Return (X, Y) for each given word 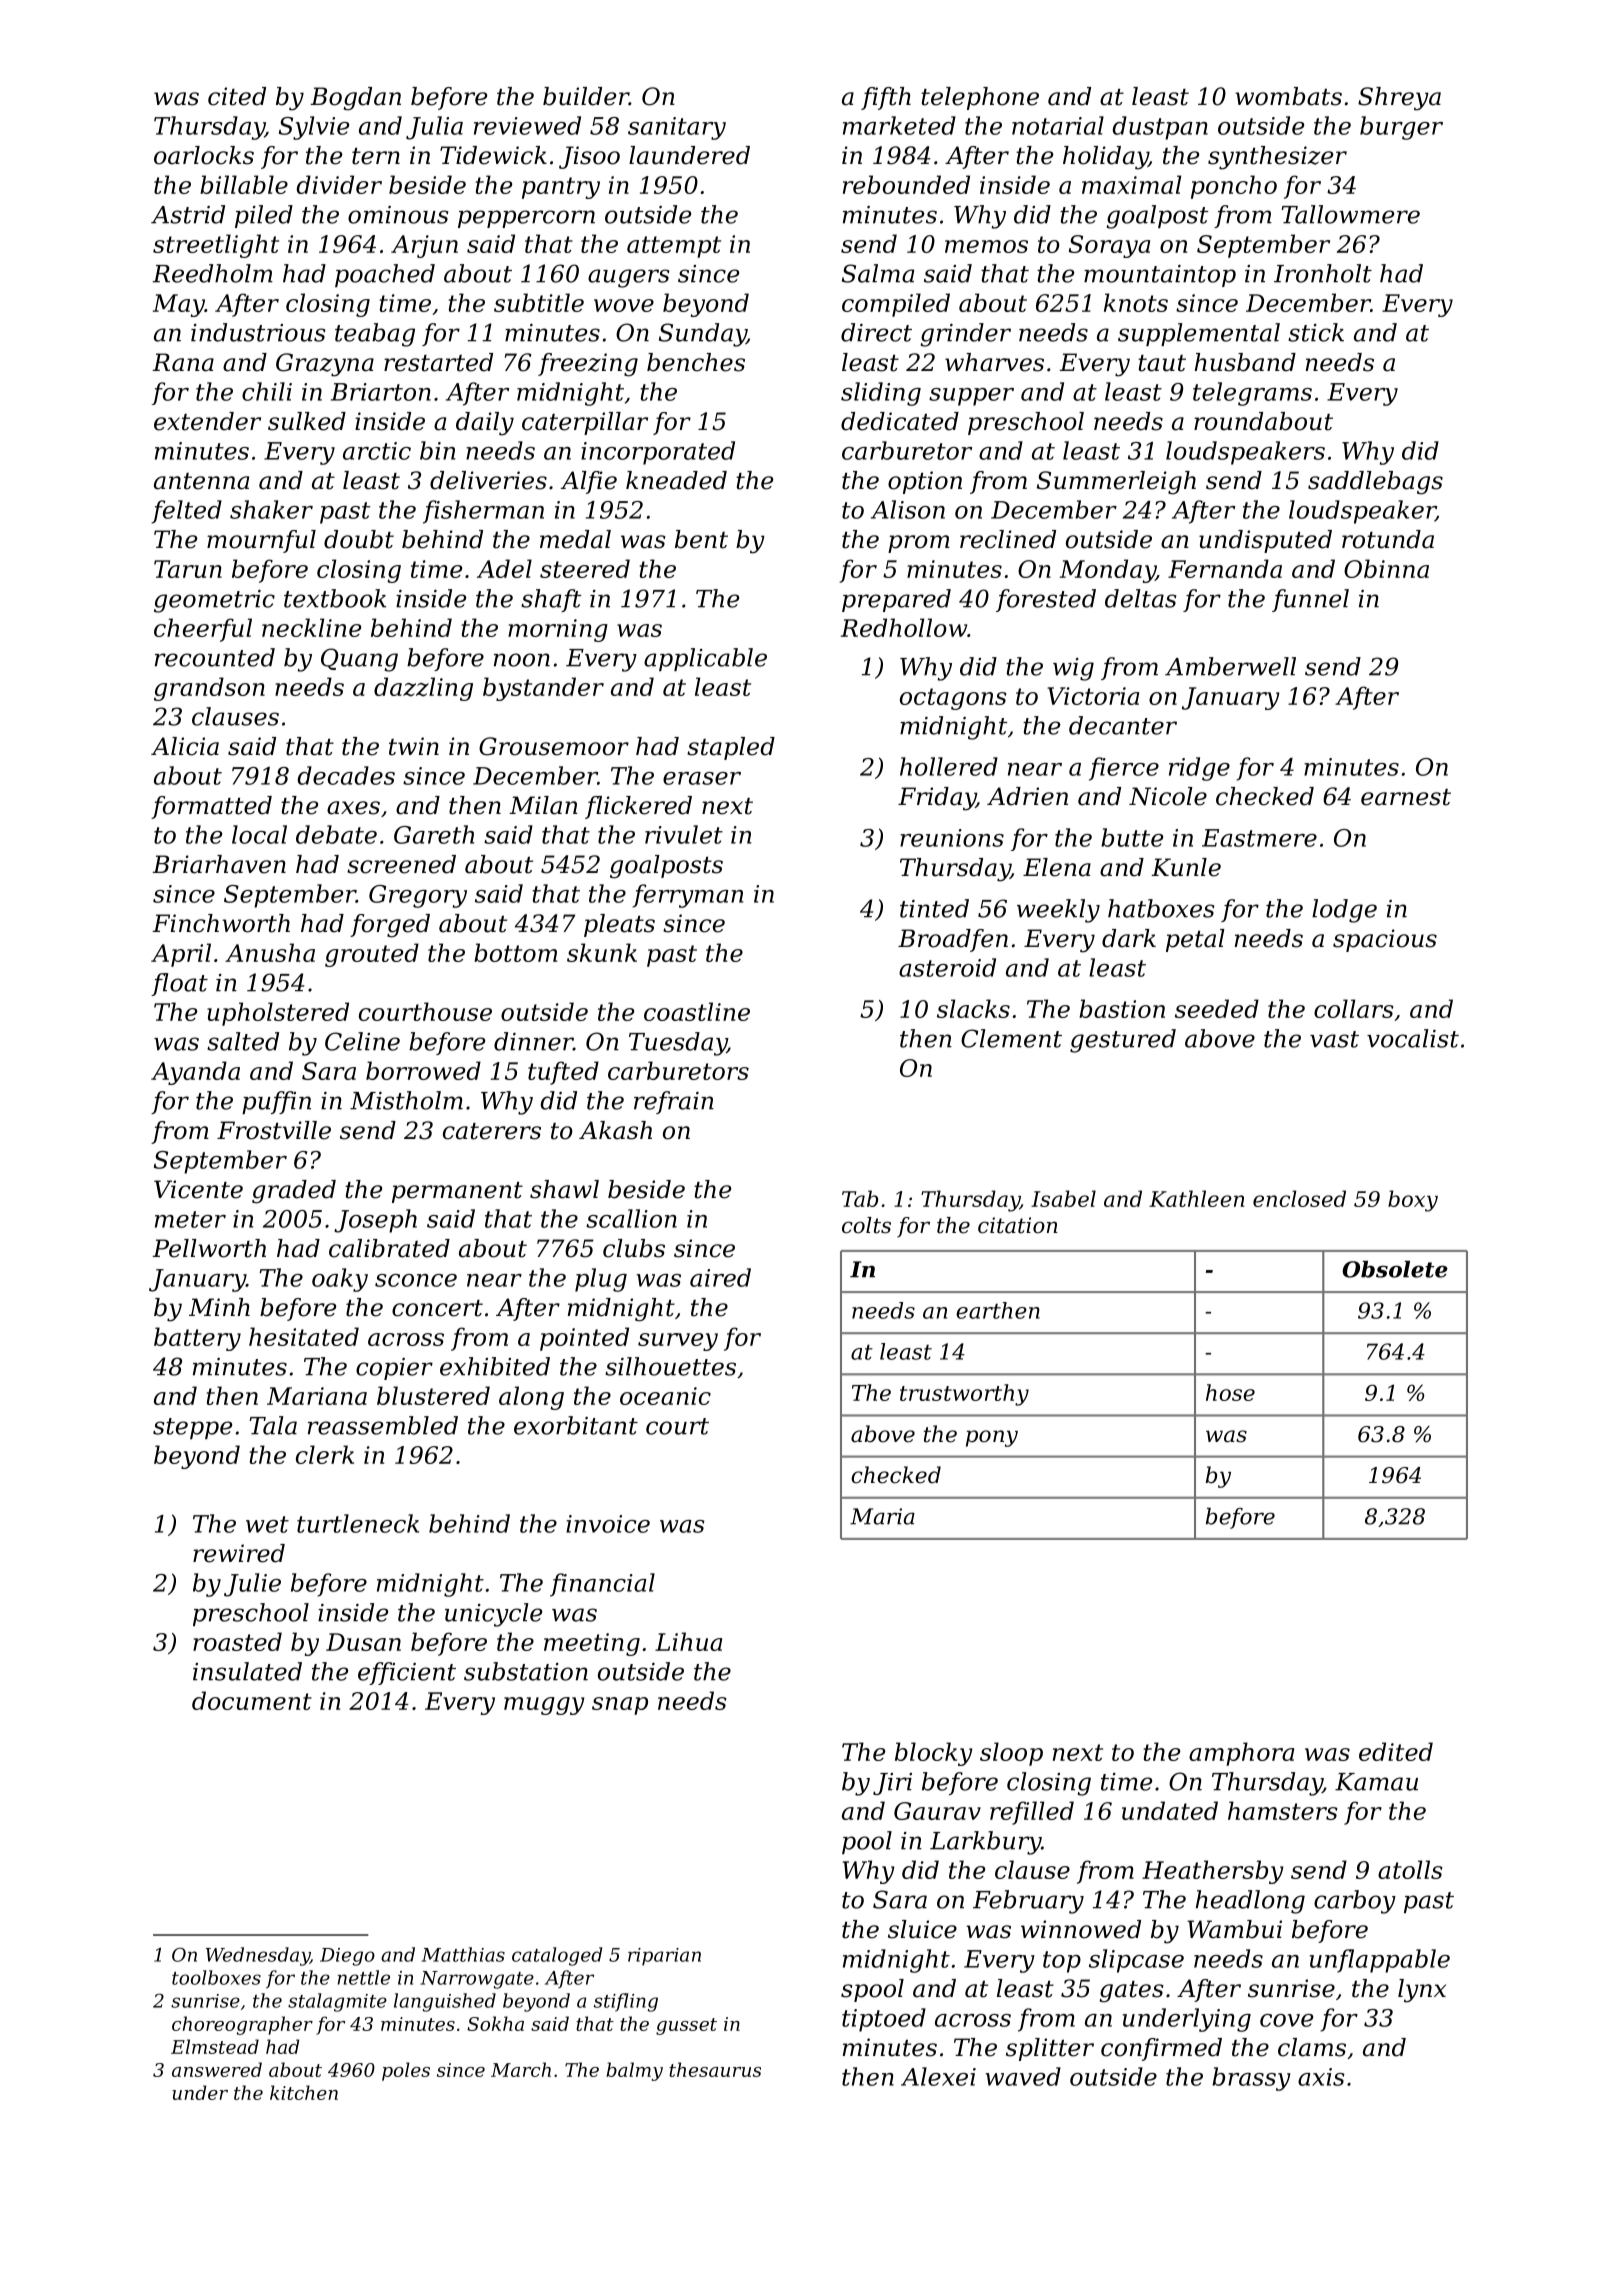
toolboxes (216, 1977)
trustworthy (964, 1395)
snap (620, 1706)
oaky (340, 1280)
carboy (1355, 1902)
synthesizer (1277, 158)
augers (628, 278)
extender (207, 421)
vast (1334, 1039)
